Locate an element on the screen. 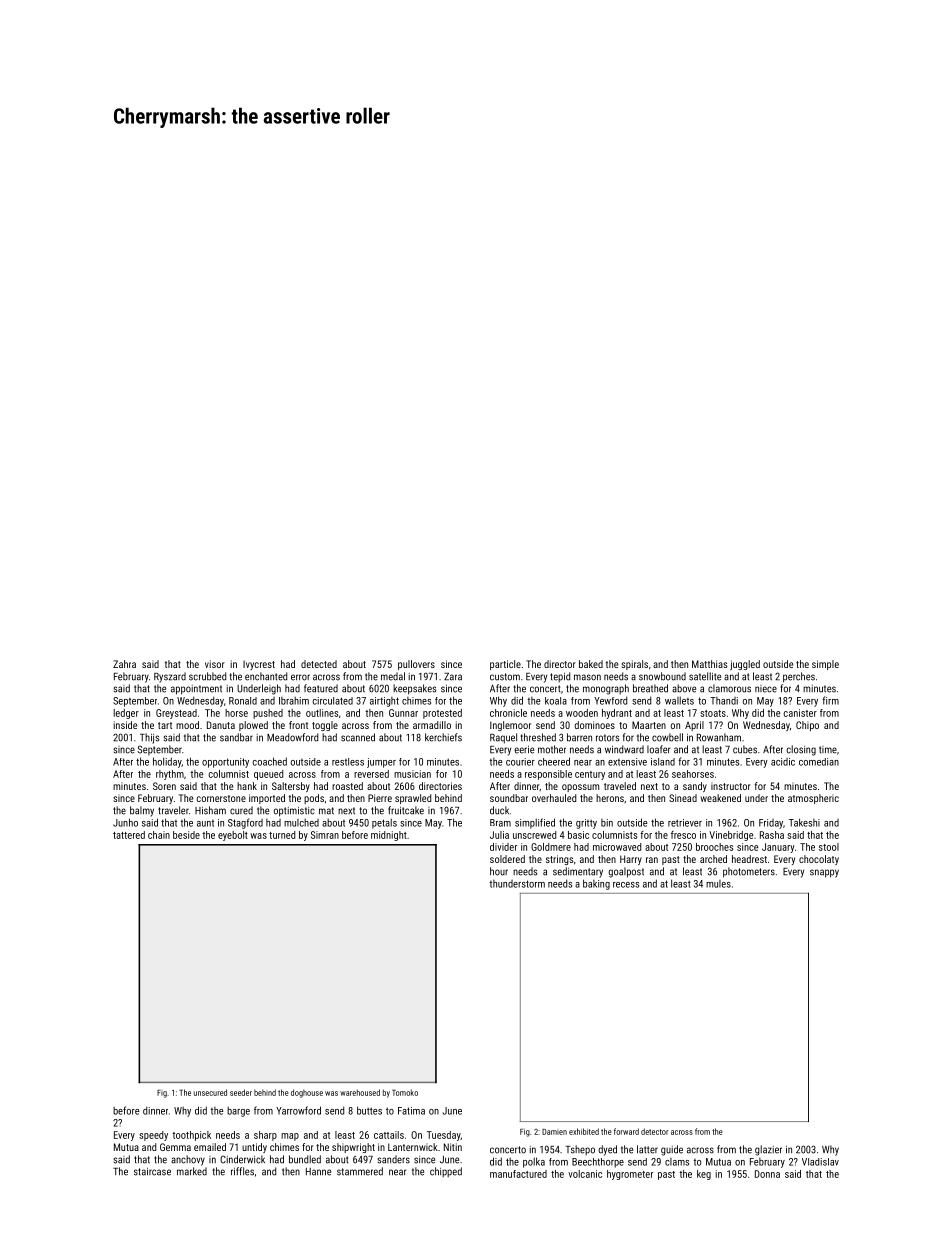  Gunnar is located at coordinates (403, 713).
